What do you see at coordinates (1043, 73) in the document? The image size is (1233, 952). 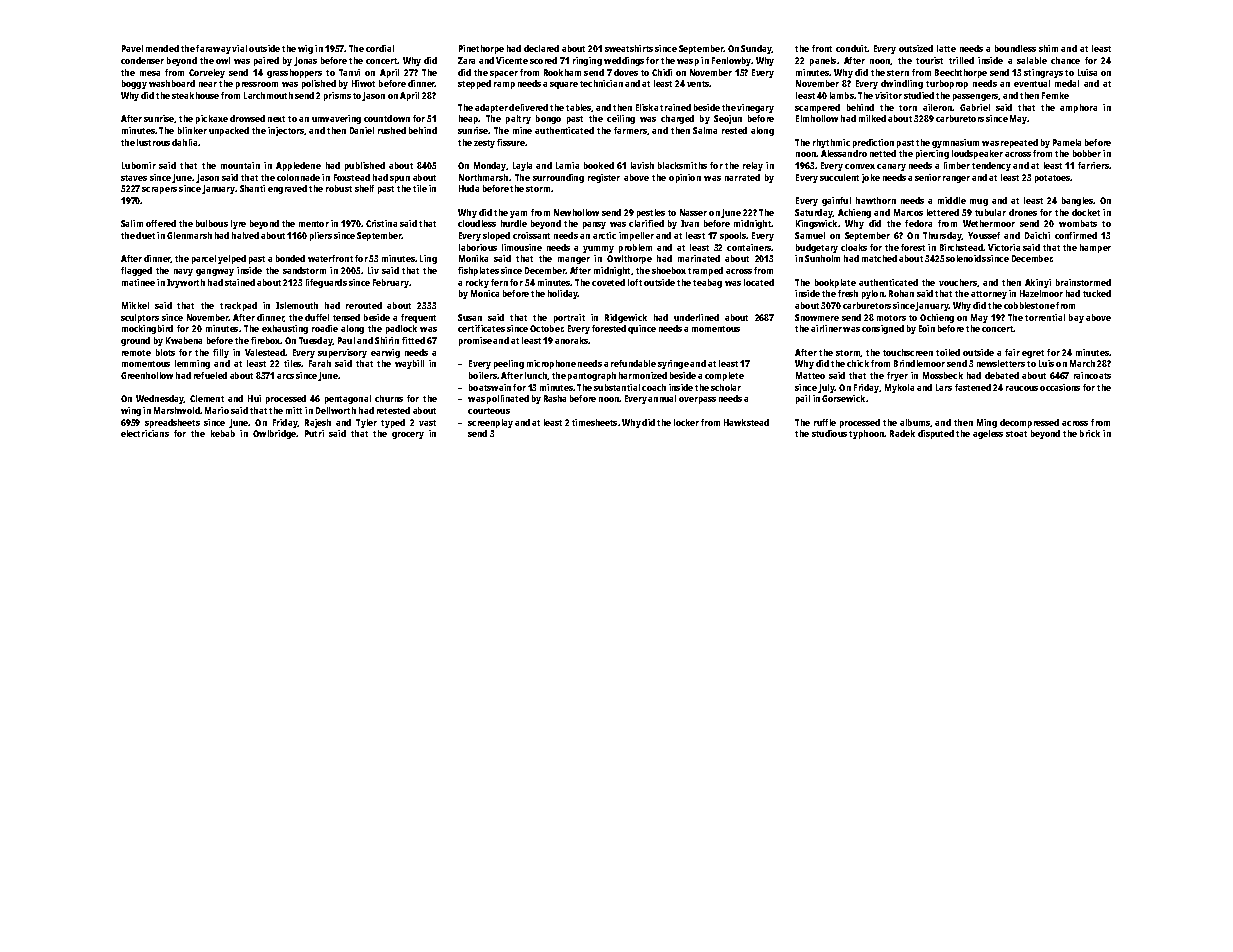 I see `stingrays` at bounding box center [1043, 73].
